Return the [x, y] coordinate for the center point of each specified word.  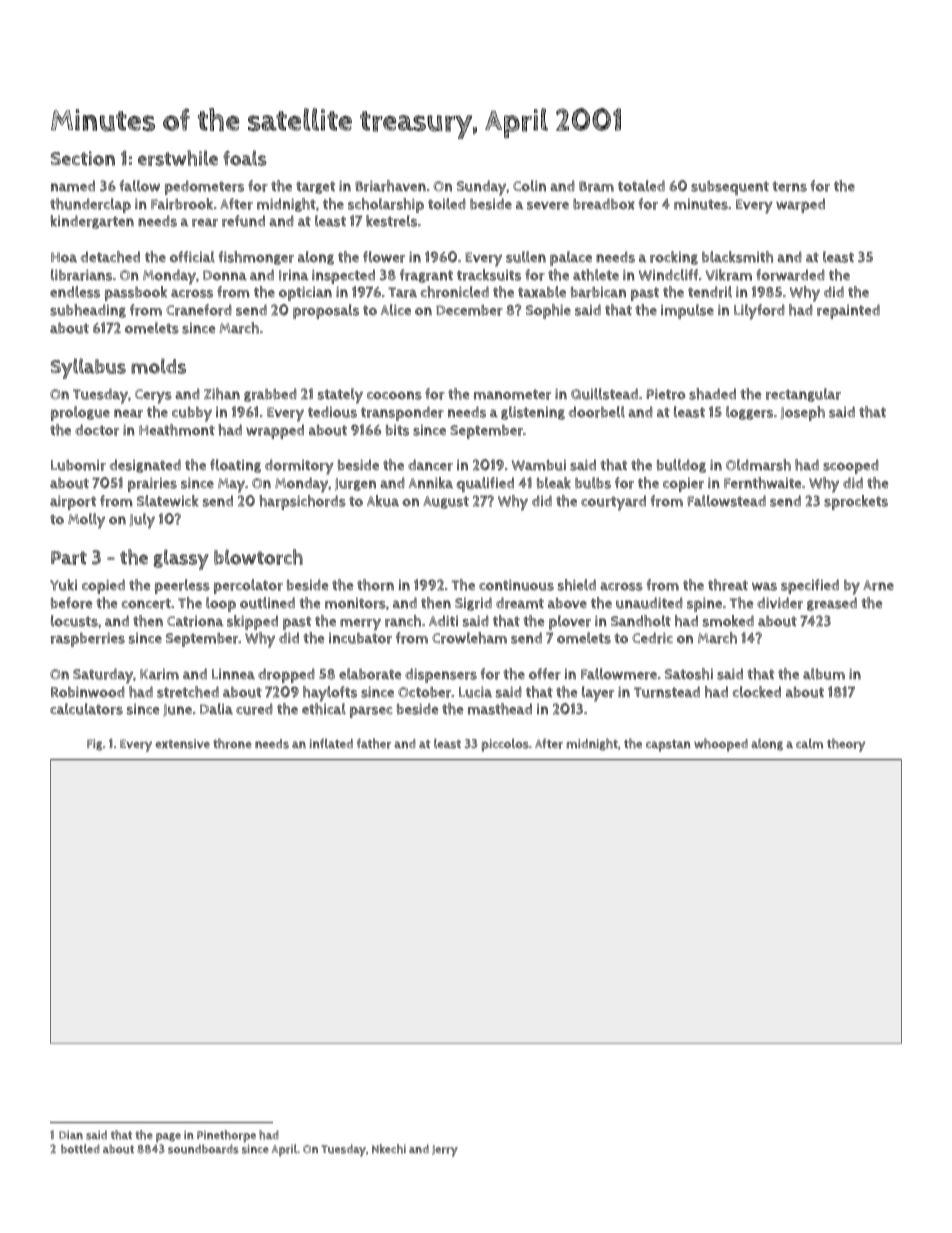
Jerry [445, 1151]
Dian [71, 1134]
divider [780, 603]
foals [245, 158]
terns [789, 186]
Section [82, 158]
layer [598, 694]
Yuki [63, 585]
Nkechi [389, 1149]
